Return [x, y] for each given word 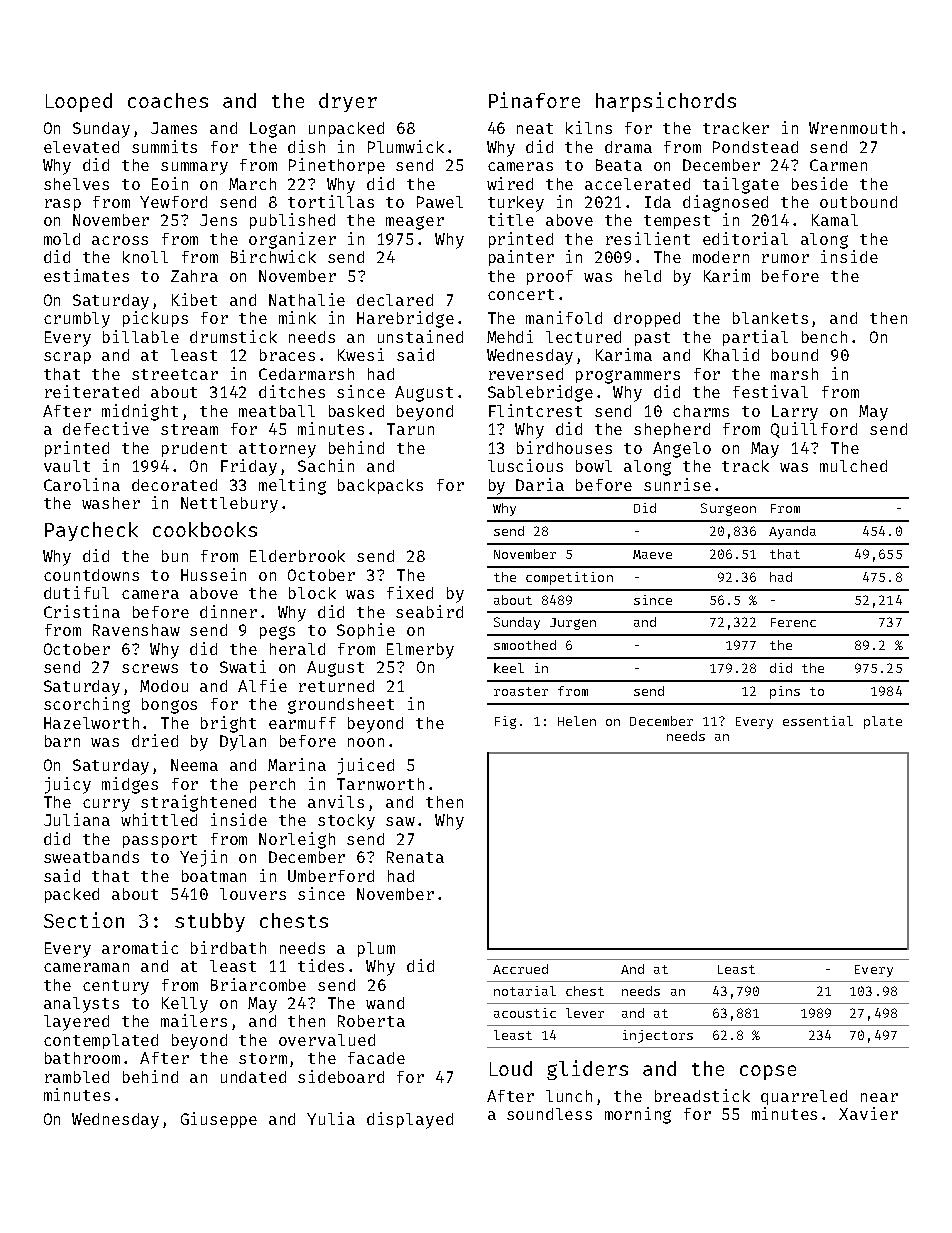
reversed [526, 374]
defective [106, 428]
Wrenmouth [853, 128]
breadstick [702, 1095]
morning [638, 1115]
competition [569, 578]
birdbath [228, 947]
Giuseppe [219, 1120]
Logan [272, 130]
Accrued [520, 969]
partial [755, 338]
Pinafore [534, 100]
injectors [658, 1036]
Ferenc [793, 622]
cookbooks [205, 529]
